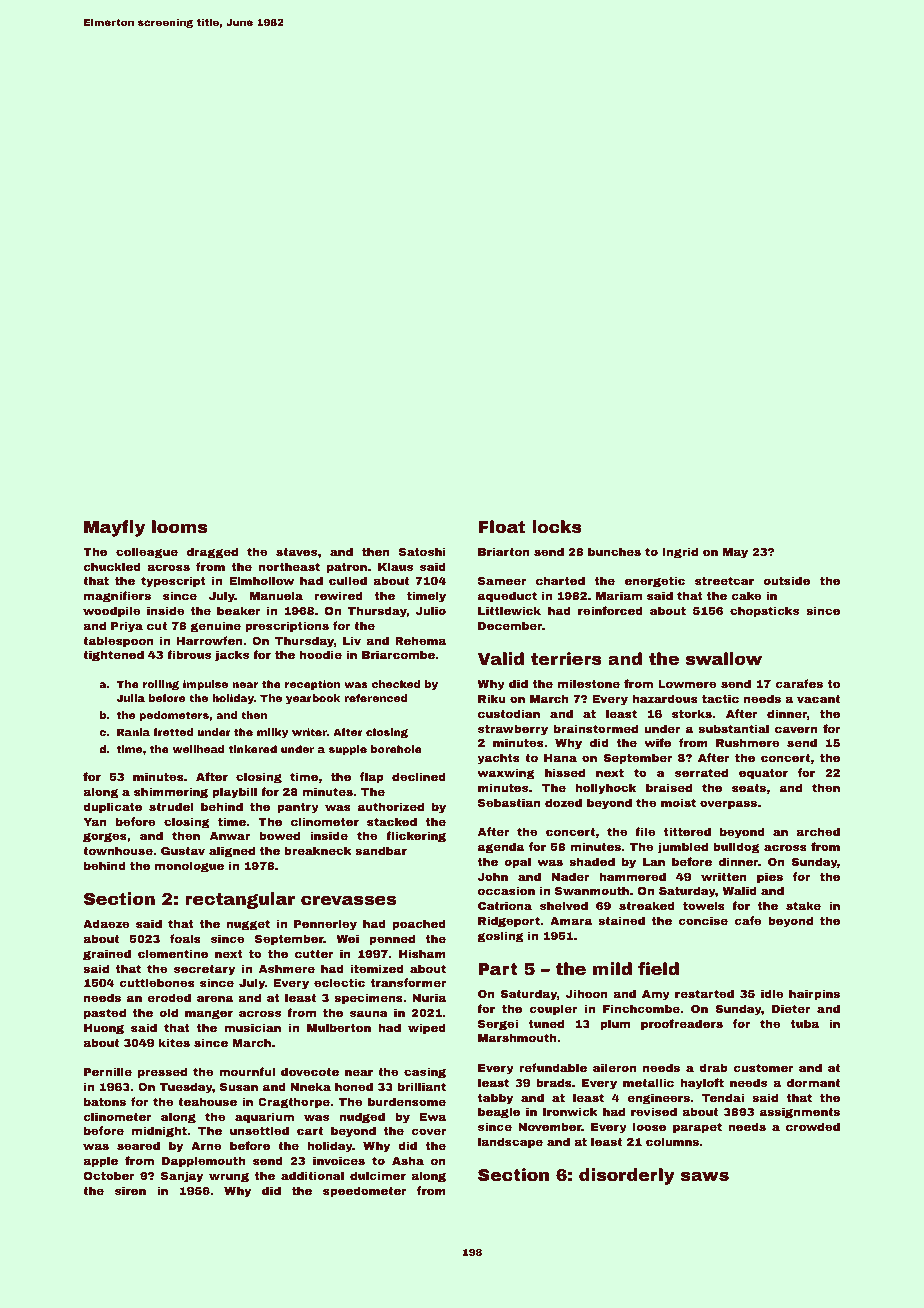 This page has height=1308, width=924. I want to click on woodpile, so click(112, 612).
